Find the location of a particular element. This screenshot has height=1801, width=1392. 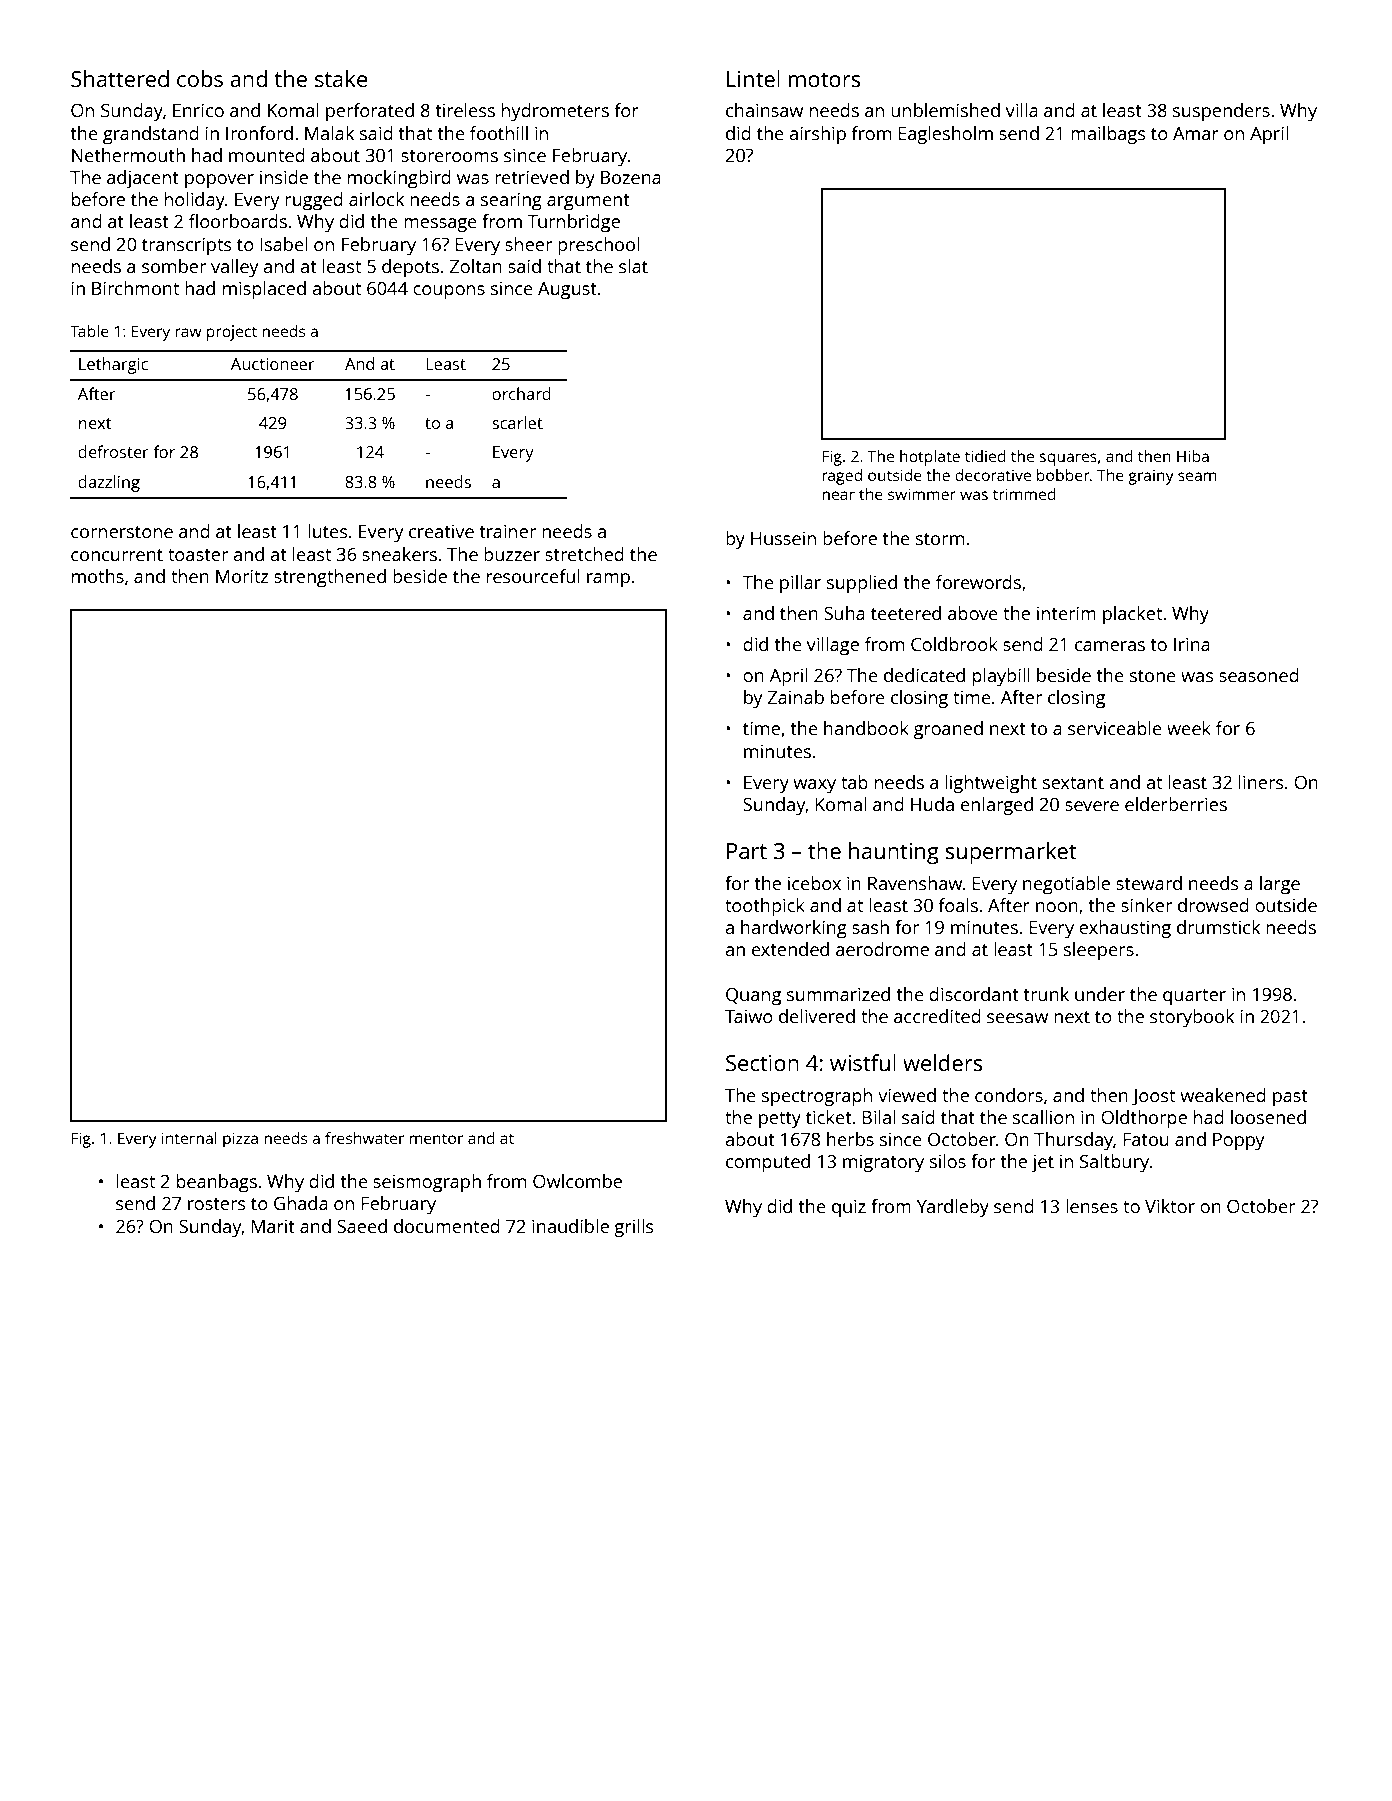

squares is located at coordinates (1068, 459).
